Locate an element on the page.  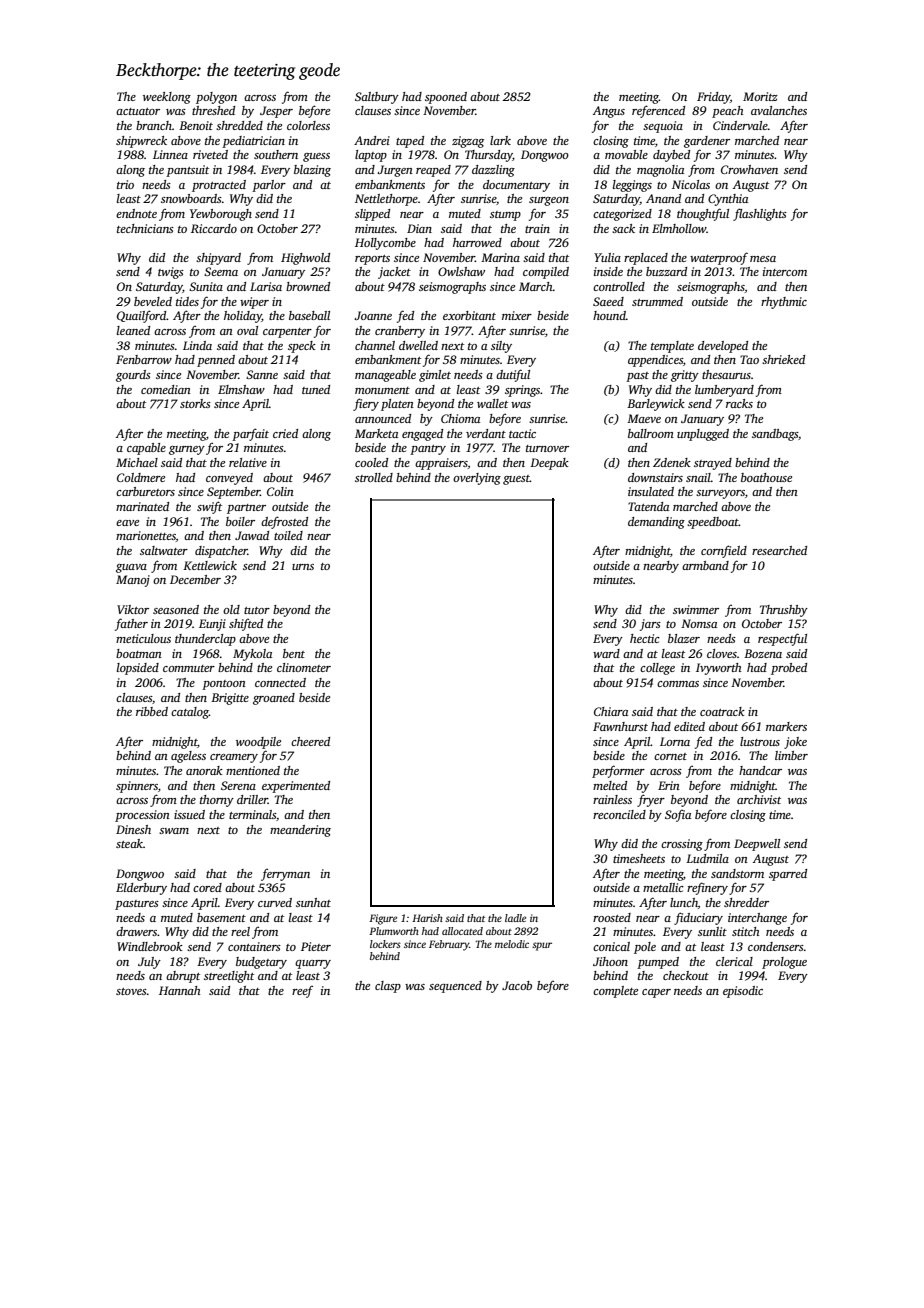
developed is located at coordinates (723, 347).
